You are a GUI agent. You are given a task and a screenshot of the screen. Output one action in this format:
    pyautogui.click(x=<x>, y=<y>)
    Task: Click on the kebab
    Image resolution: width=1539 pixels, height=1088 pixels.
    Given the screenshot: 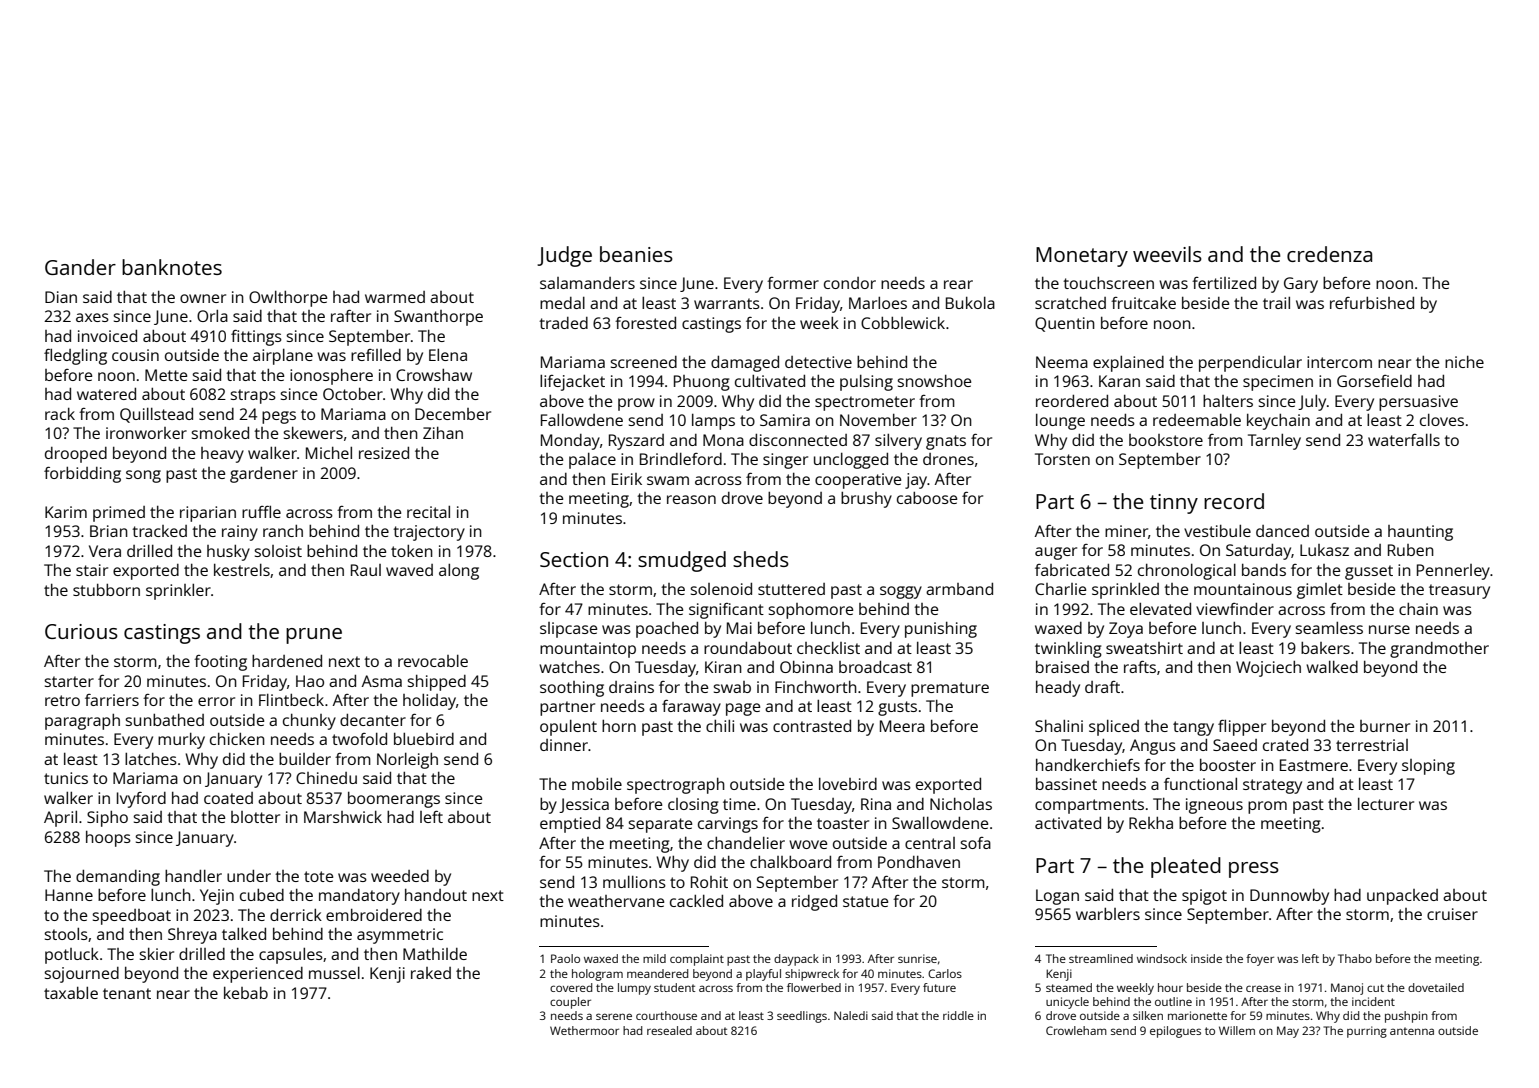 What is the action you would take?
    pyautogui.click(x=246, y=993)
